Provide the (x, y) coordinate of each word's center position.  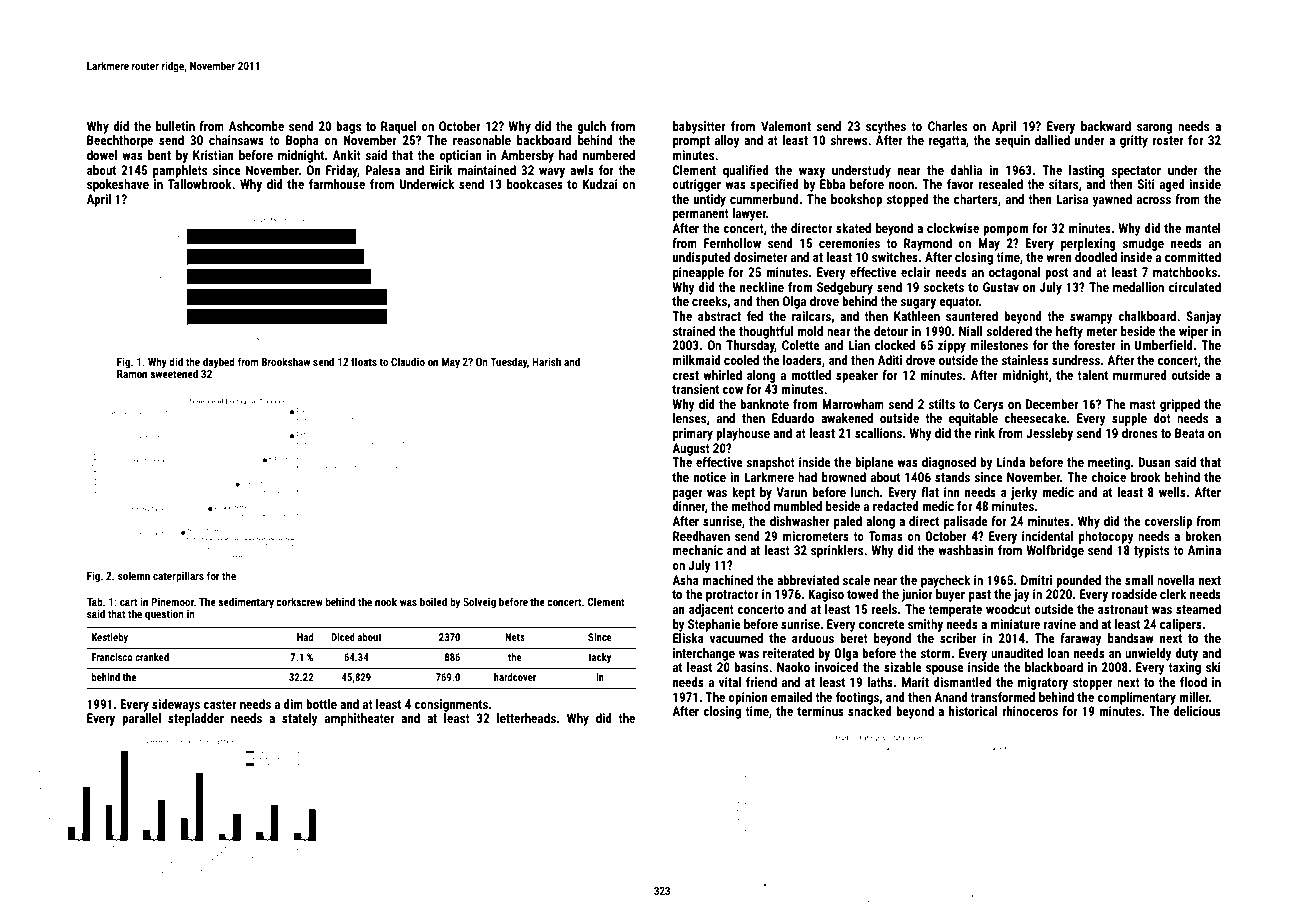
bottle (321, 704)
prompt (691, 142)
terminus (820, 711)
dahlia (966, 170)
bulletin (175, 126)
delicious (1197, 711)
